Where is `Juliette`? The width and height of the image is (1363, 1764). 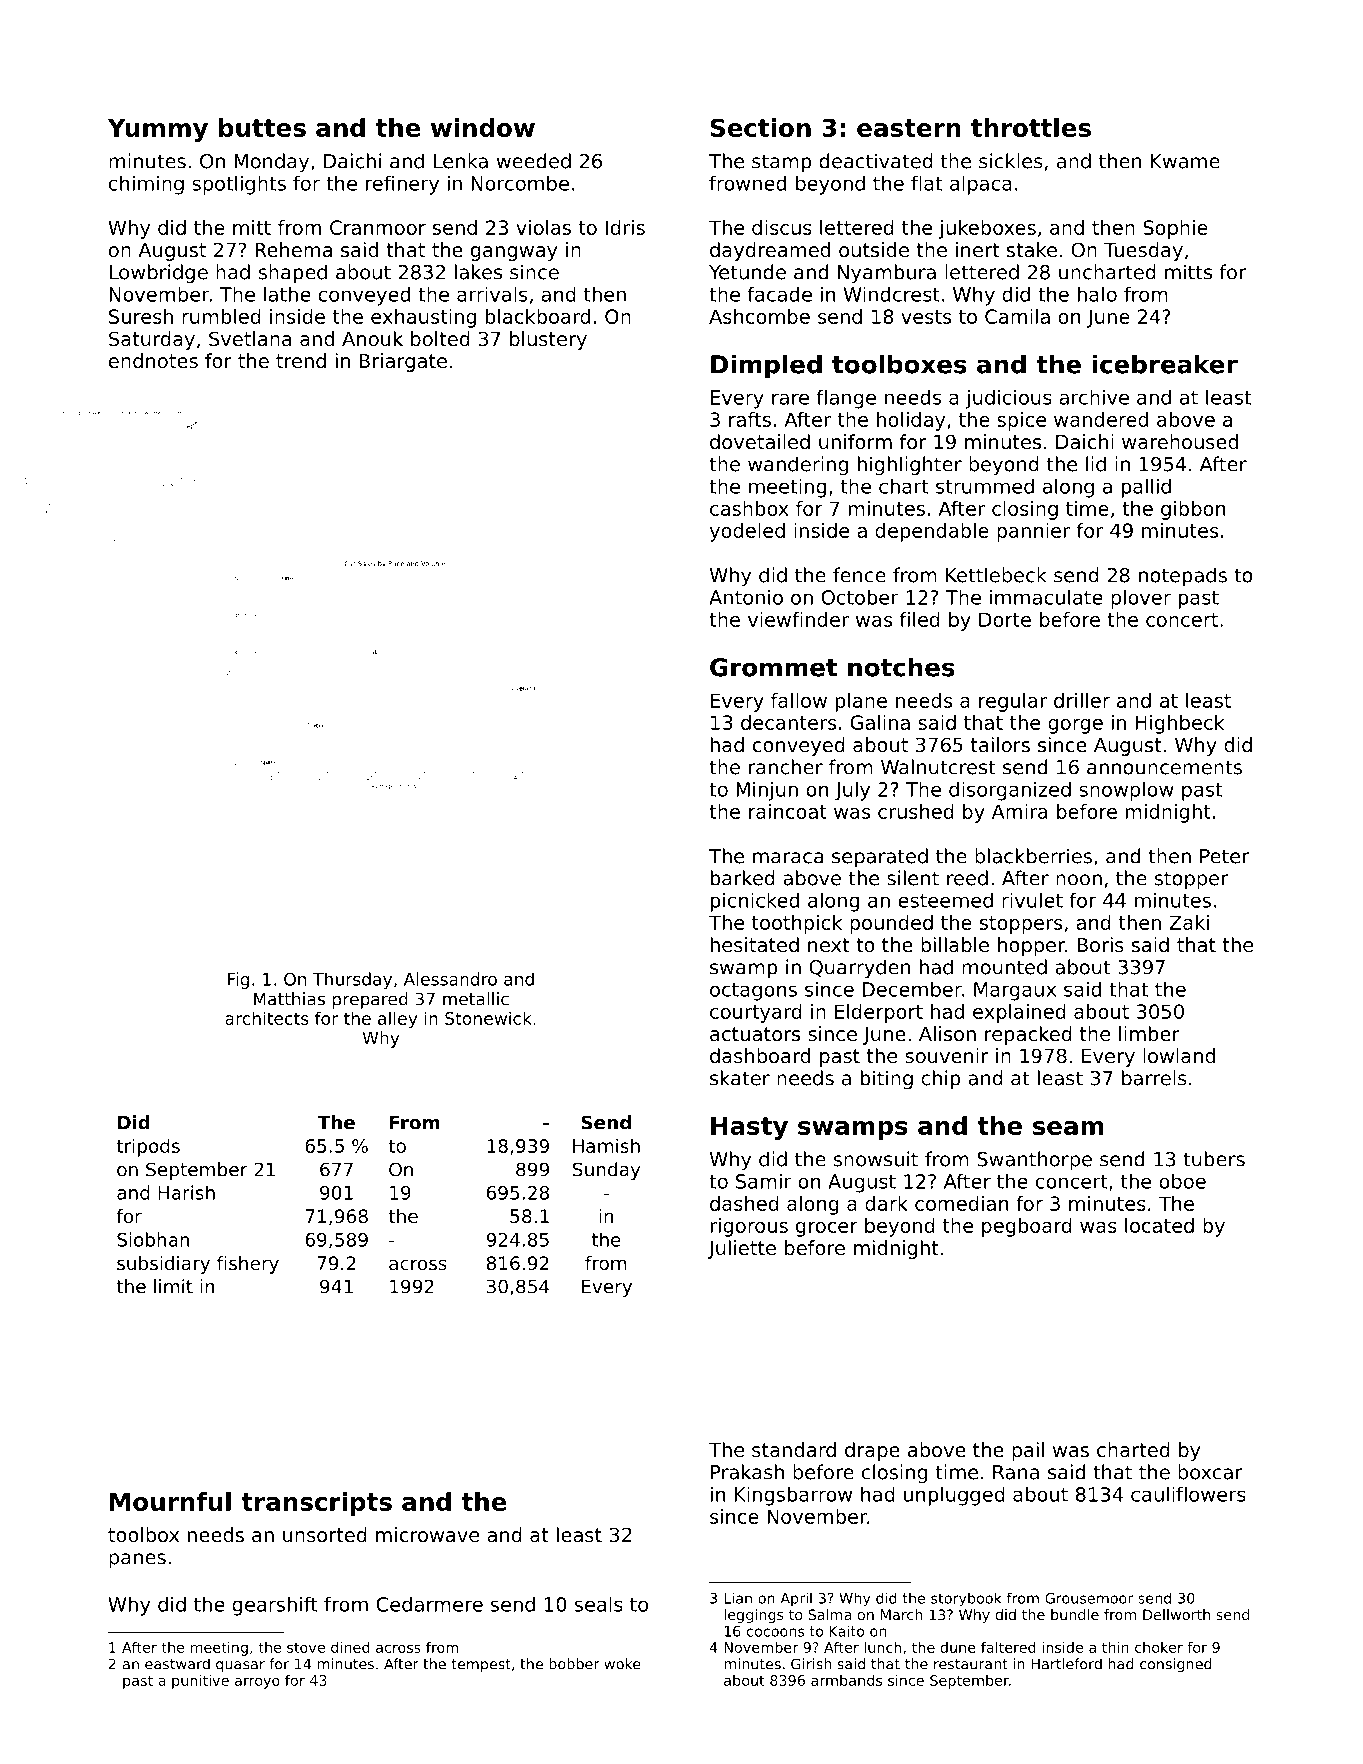 Juliette is located at coordinates (742, 1249).
